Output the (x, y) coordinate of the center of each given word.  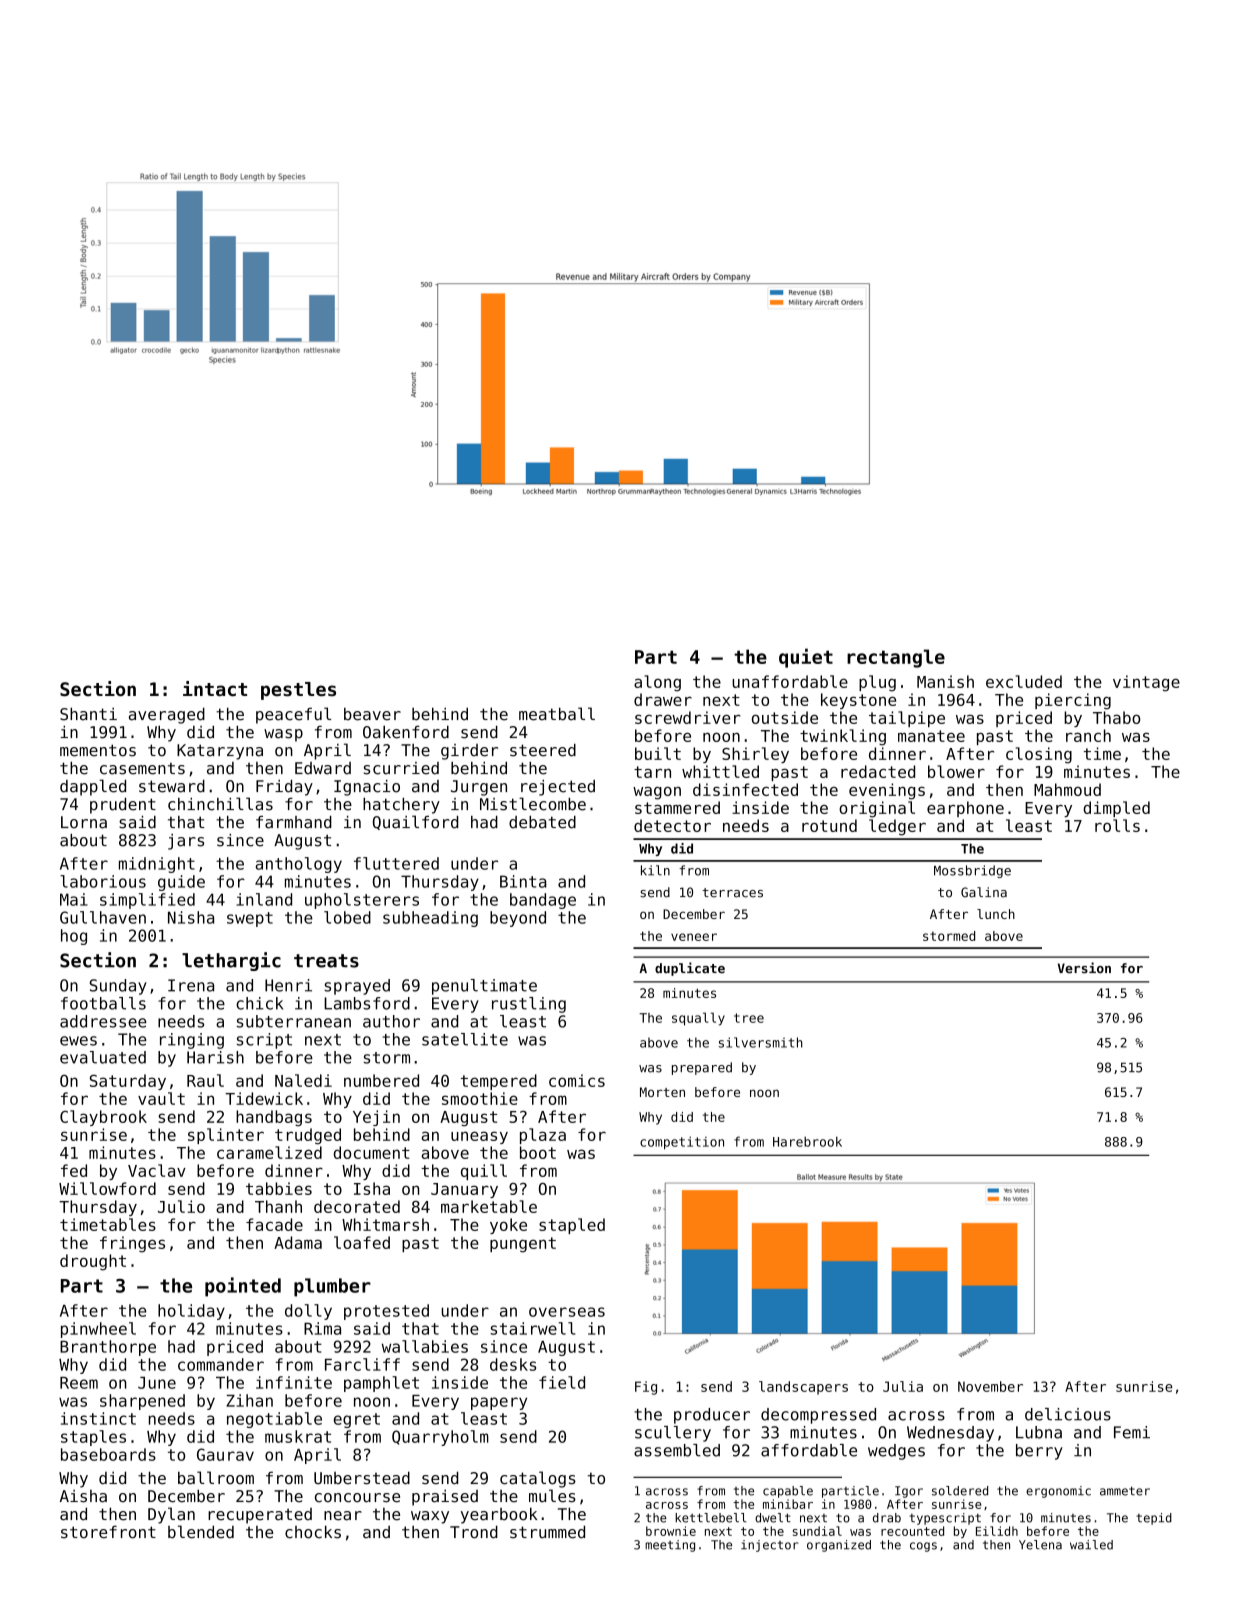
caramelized (269, 1152)
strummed (547, 1532)
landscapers (803, 1388)
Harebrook (807, 1141)
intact (215, 688)
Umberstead (362, 1478)
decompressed (818, 1416)
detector (672, 825)
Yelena (1040, 1545)
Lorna (84, 822)
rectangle (896, 658)
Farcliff (362, 1364)
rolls (1117, 825)
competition (682, 1142)
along (657, 683)
